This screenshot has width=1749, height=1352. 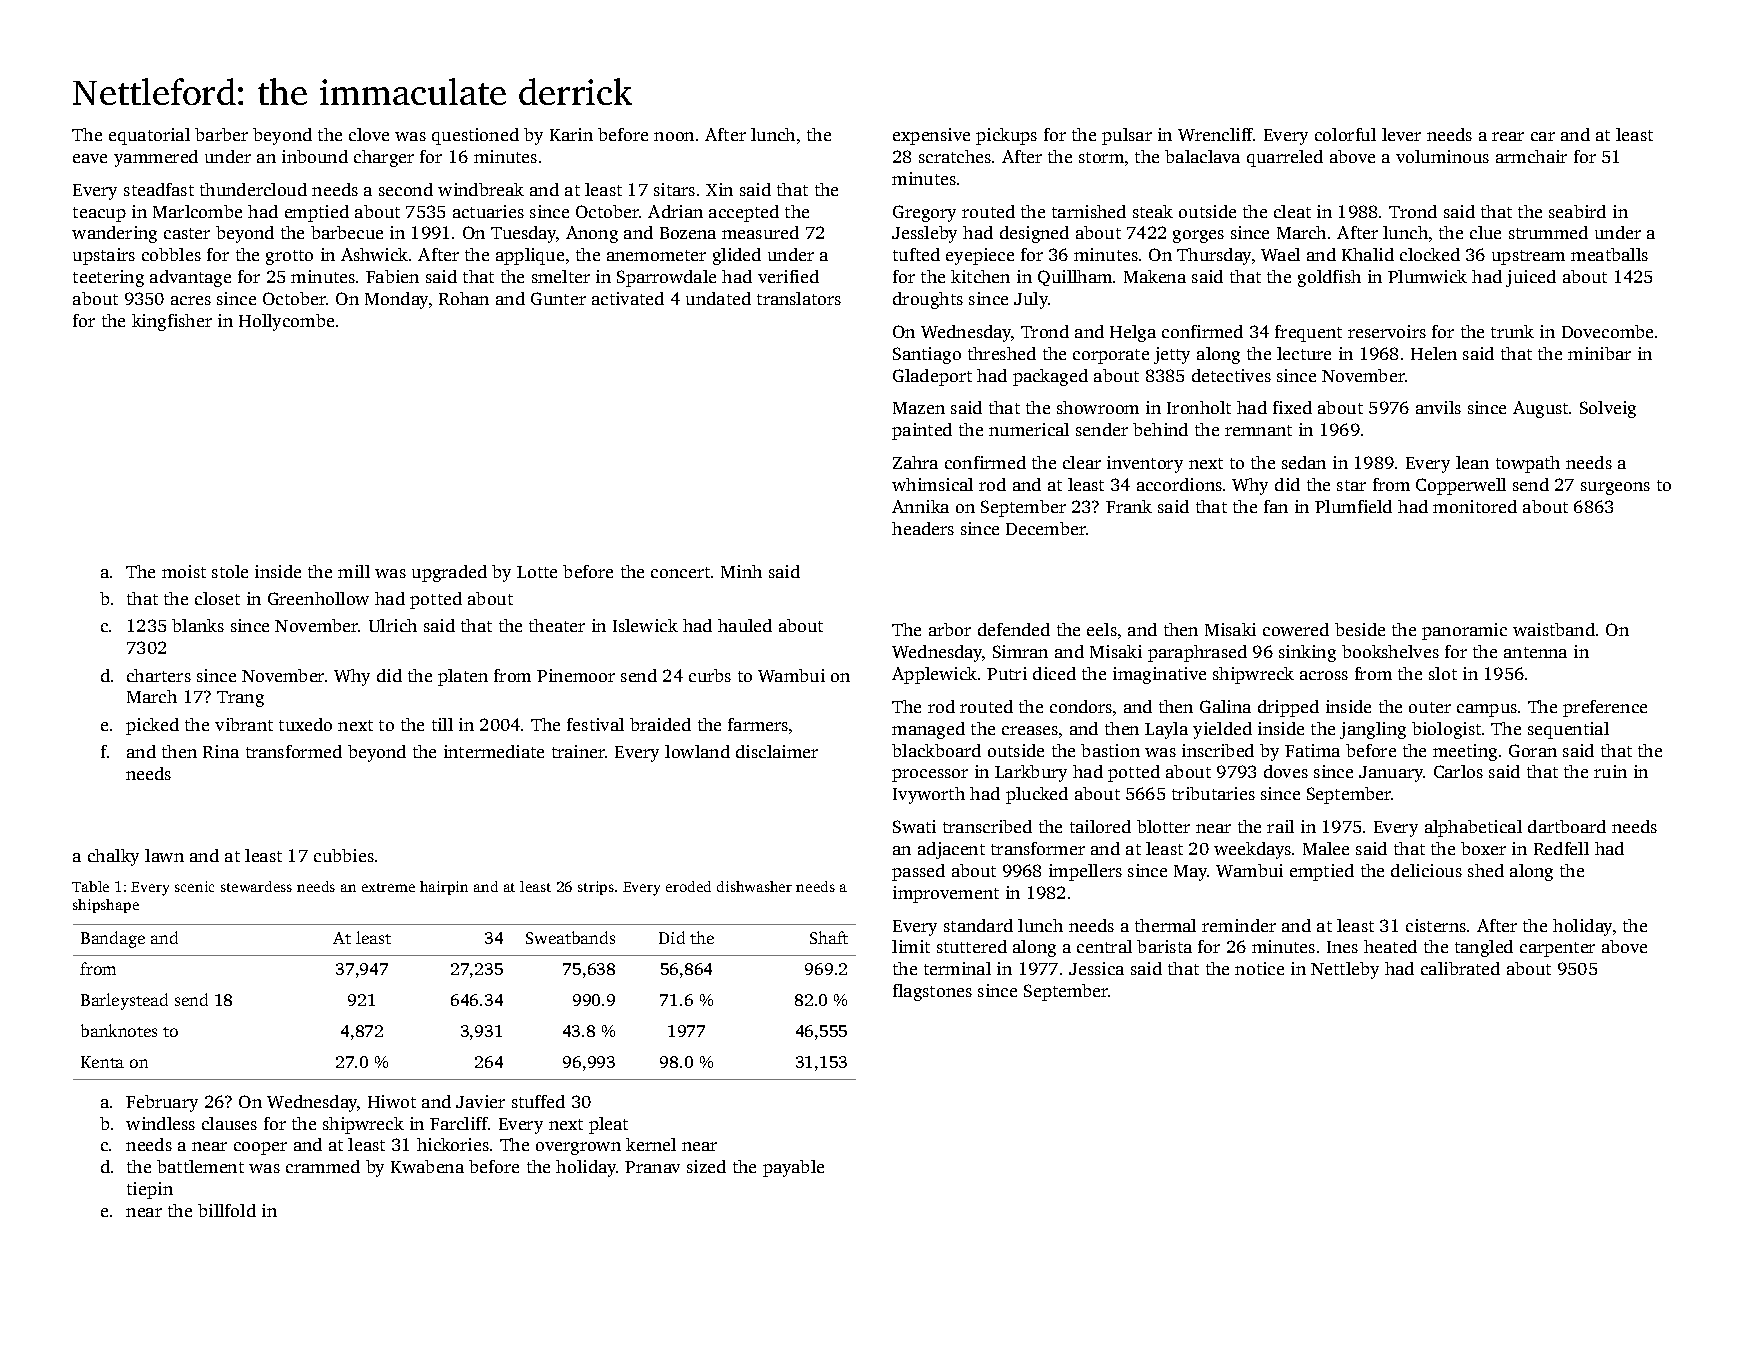 I want to click on payable, so click(x=793, y=1168).
